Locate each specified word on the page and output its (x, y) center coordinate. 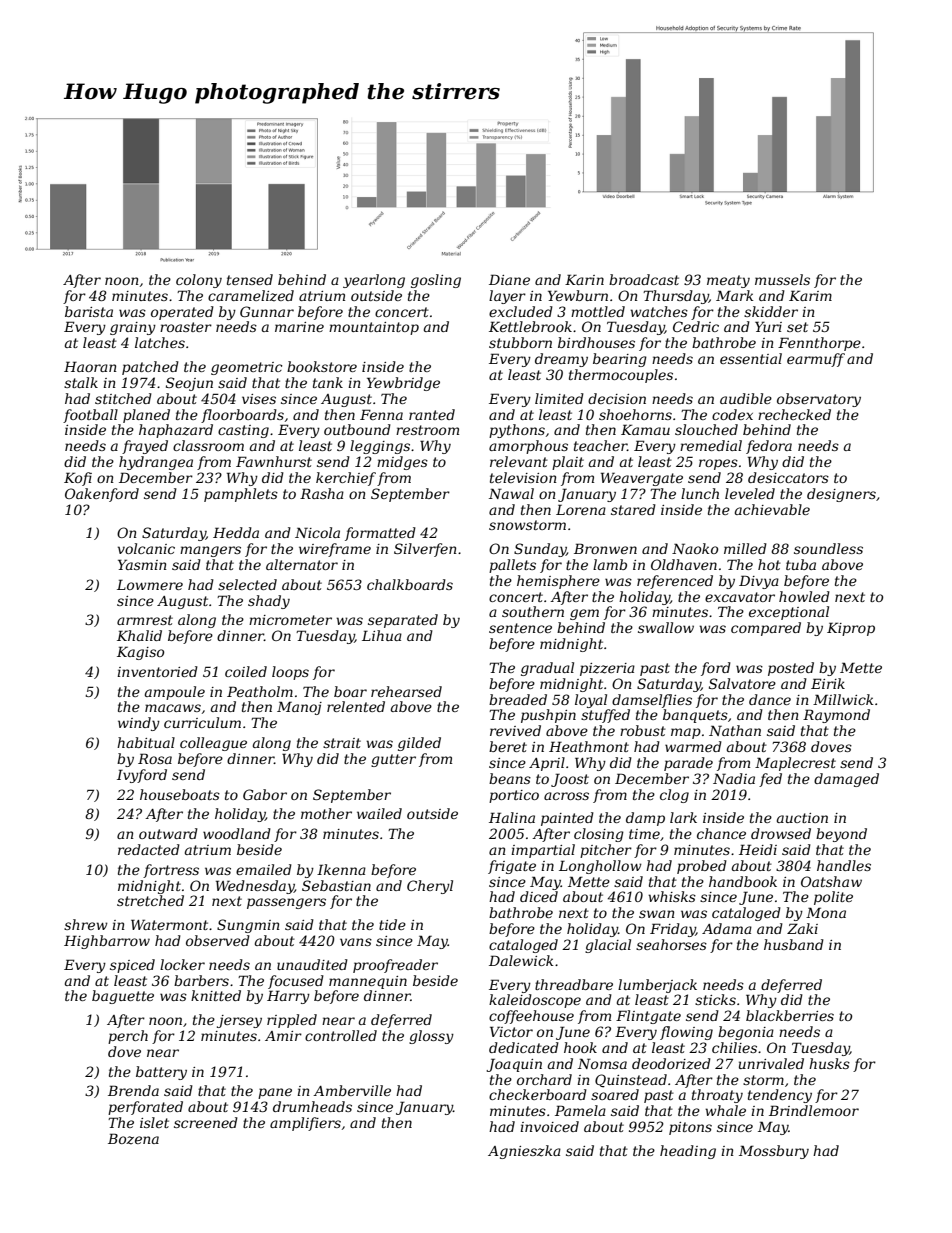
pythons (517, 431)
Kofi (78, 479)
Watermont (169, 924)
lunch (700, 493)
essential (751, 358)
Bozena (133, 1139)
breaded (518, 699)
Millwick (843, 699)
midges (402, 463)
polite (833, 898)
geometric (246, 368)
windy (139, 724)
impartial (543, 851)
